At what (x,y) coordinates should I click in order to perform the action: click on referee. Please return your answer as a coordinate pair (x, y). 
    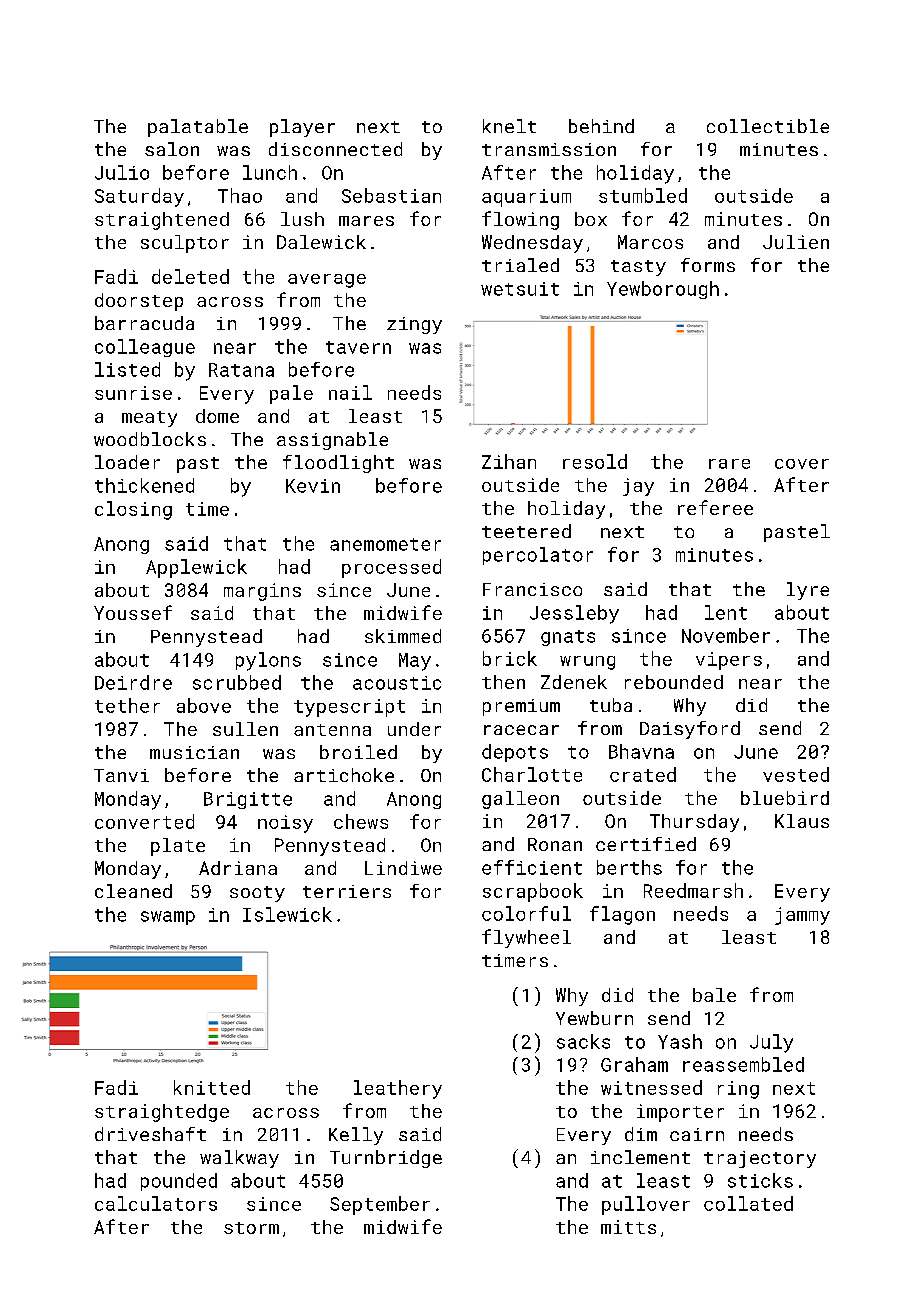
    Looking at the image, I should click on (715, 507).
